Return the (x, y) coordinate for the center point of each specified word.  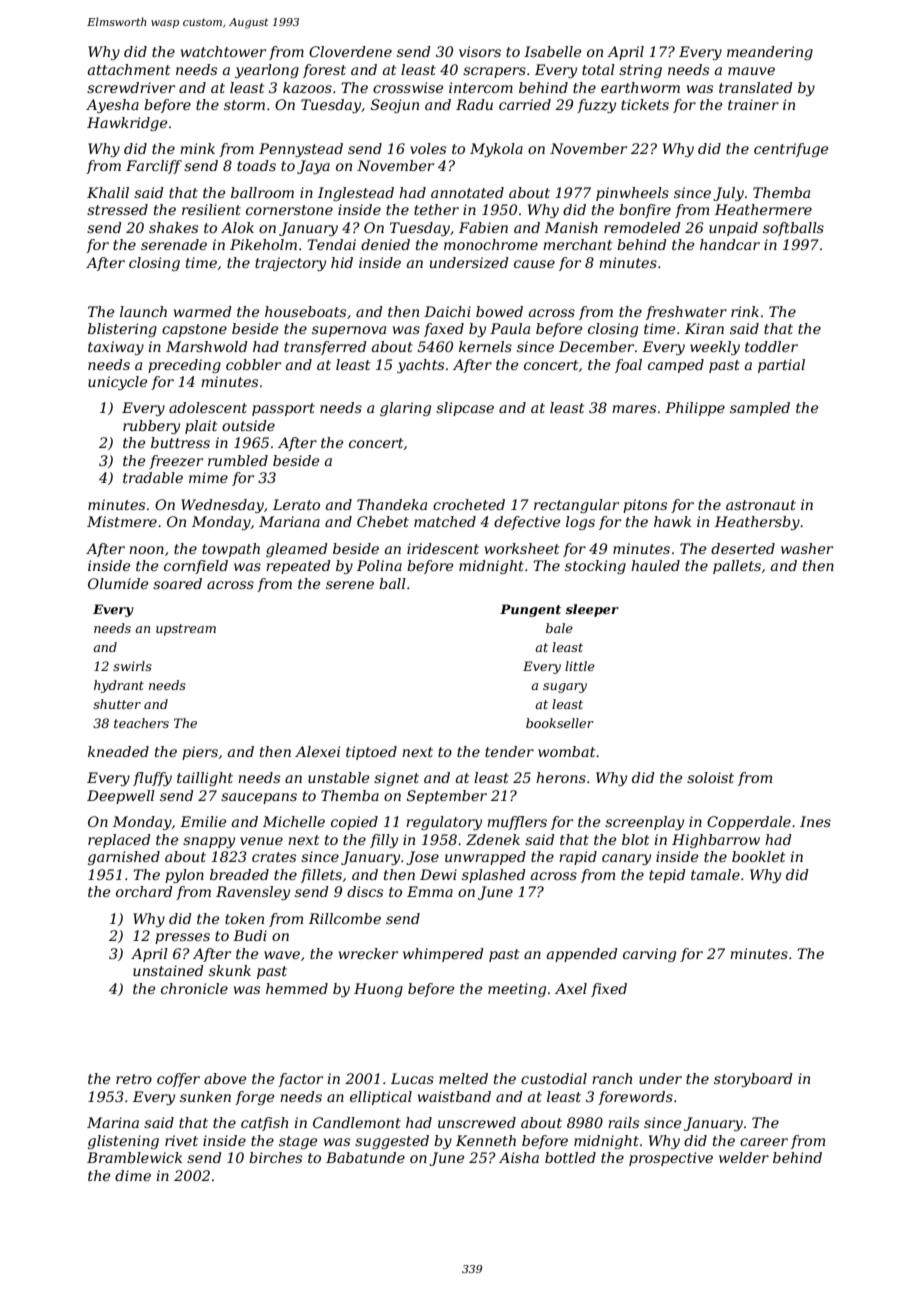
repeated (298, 567)
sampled (760, 409)
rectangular (576, 506)
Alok (237, 227)
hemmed (297, 988)
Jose (422, 858)
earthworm (640, 87)
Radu (474, 104)
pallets (737, 567)
